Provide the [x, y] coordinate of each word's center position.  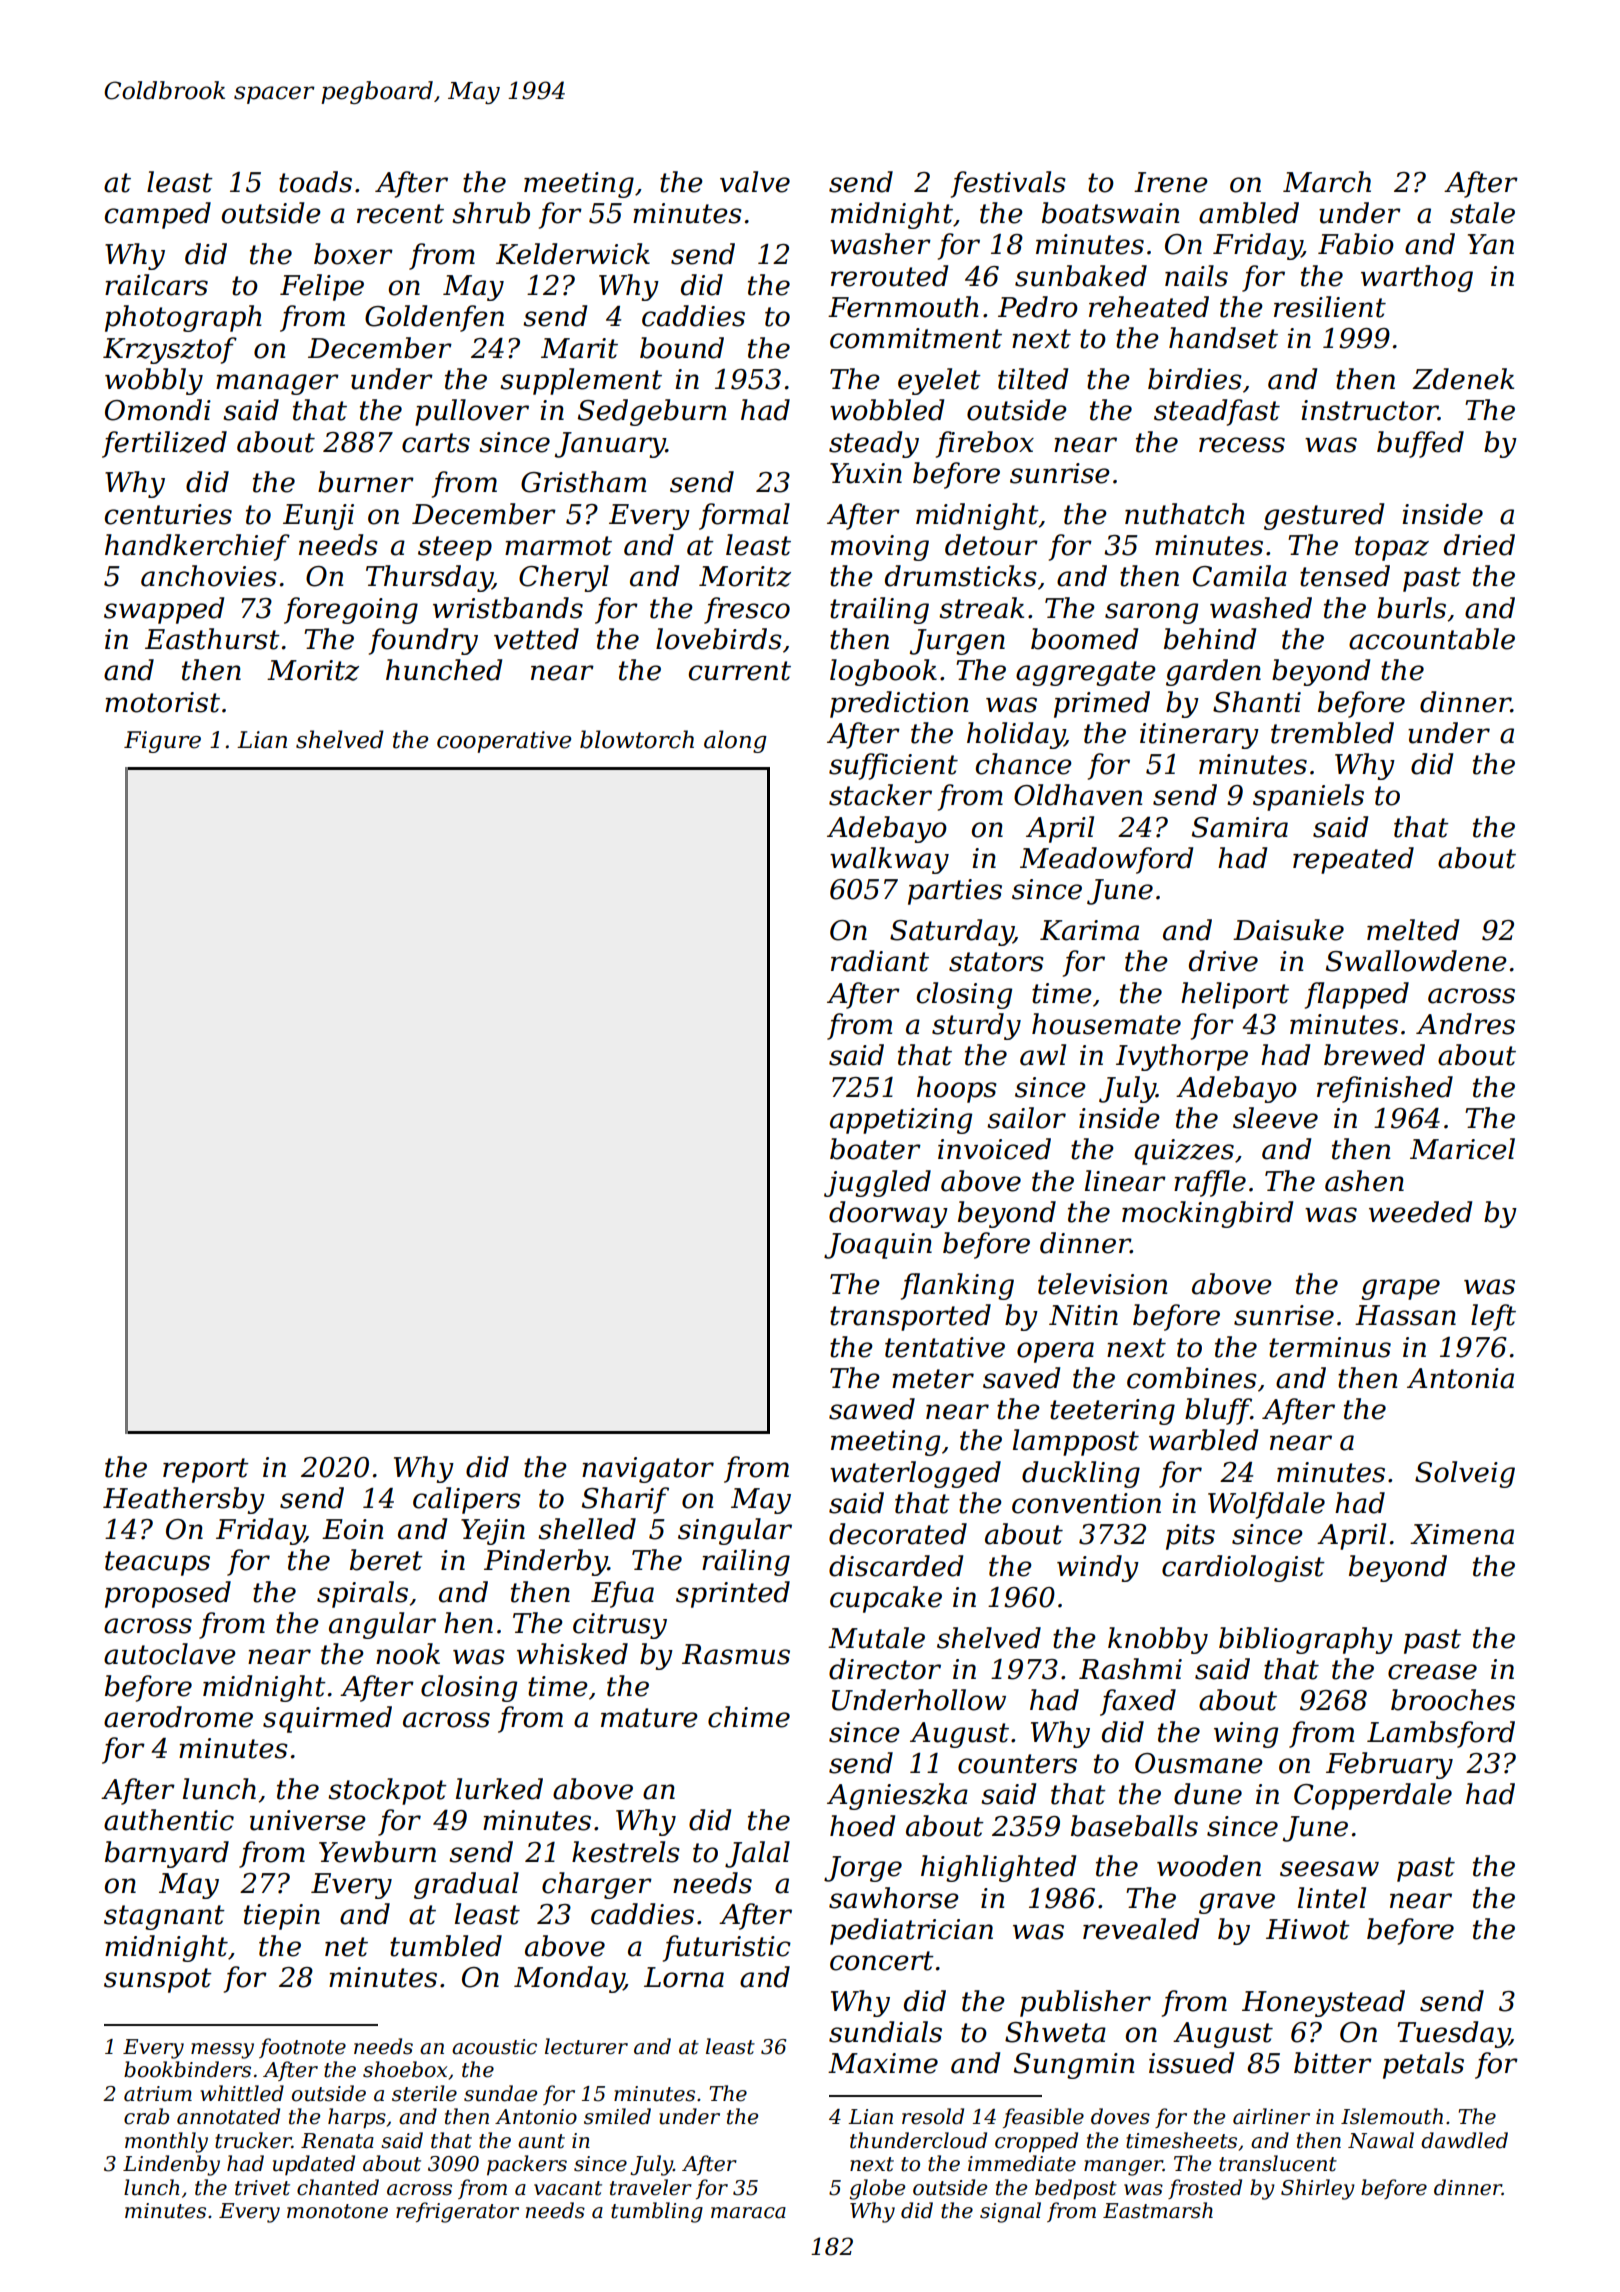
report [206, 1470]
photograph [183, 318]
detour [991, 545]
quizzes [1184, 1152]
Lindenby [171, 2165]
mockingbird [1207, 1214]
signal [1010, 2212]
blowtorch [637, 739]
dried [1479, 545]
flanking [957, 1286]
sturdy [976, 1026]
